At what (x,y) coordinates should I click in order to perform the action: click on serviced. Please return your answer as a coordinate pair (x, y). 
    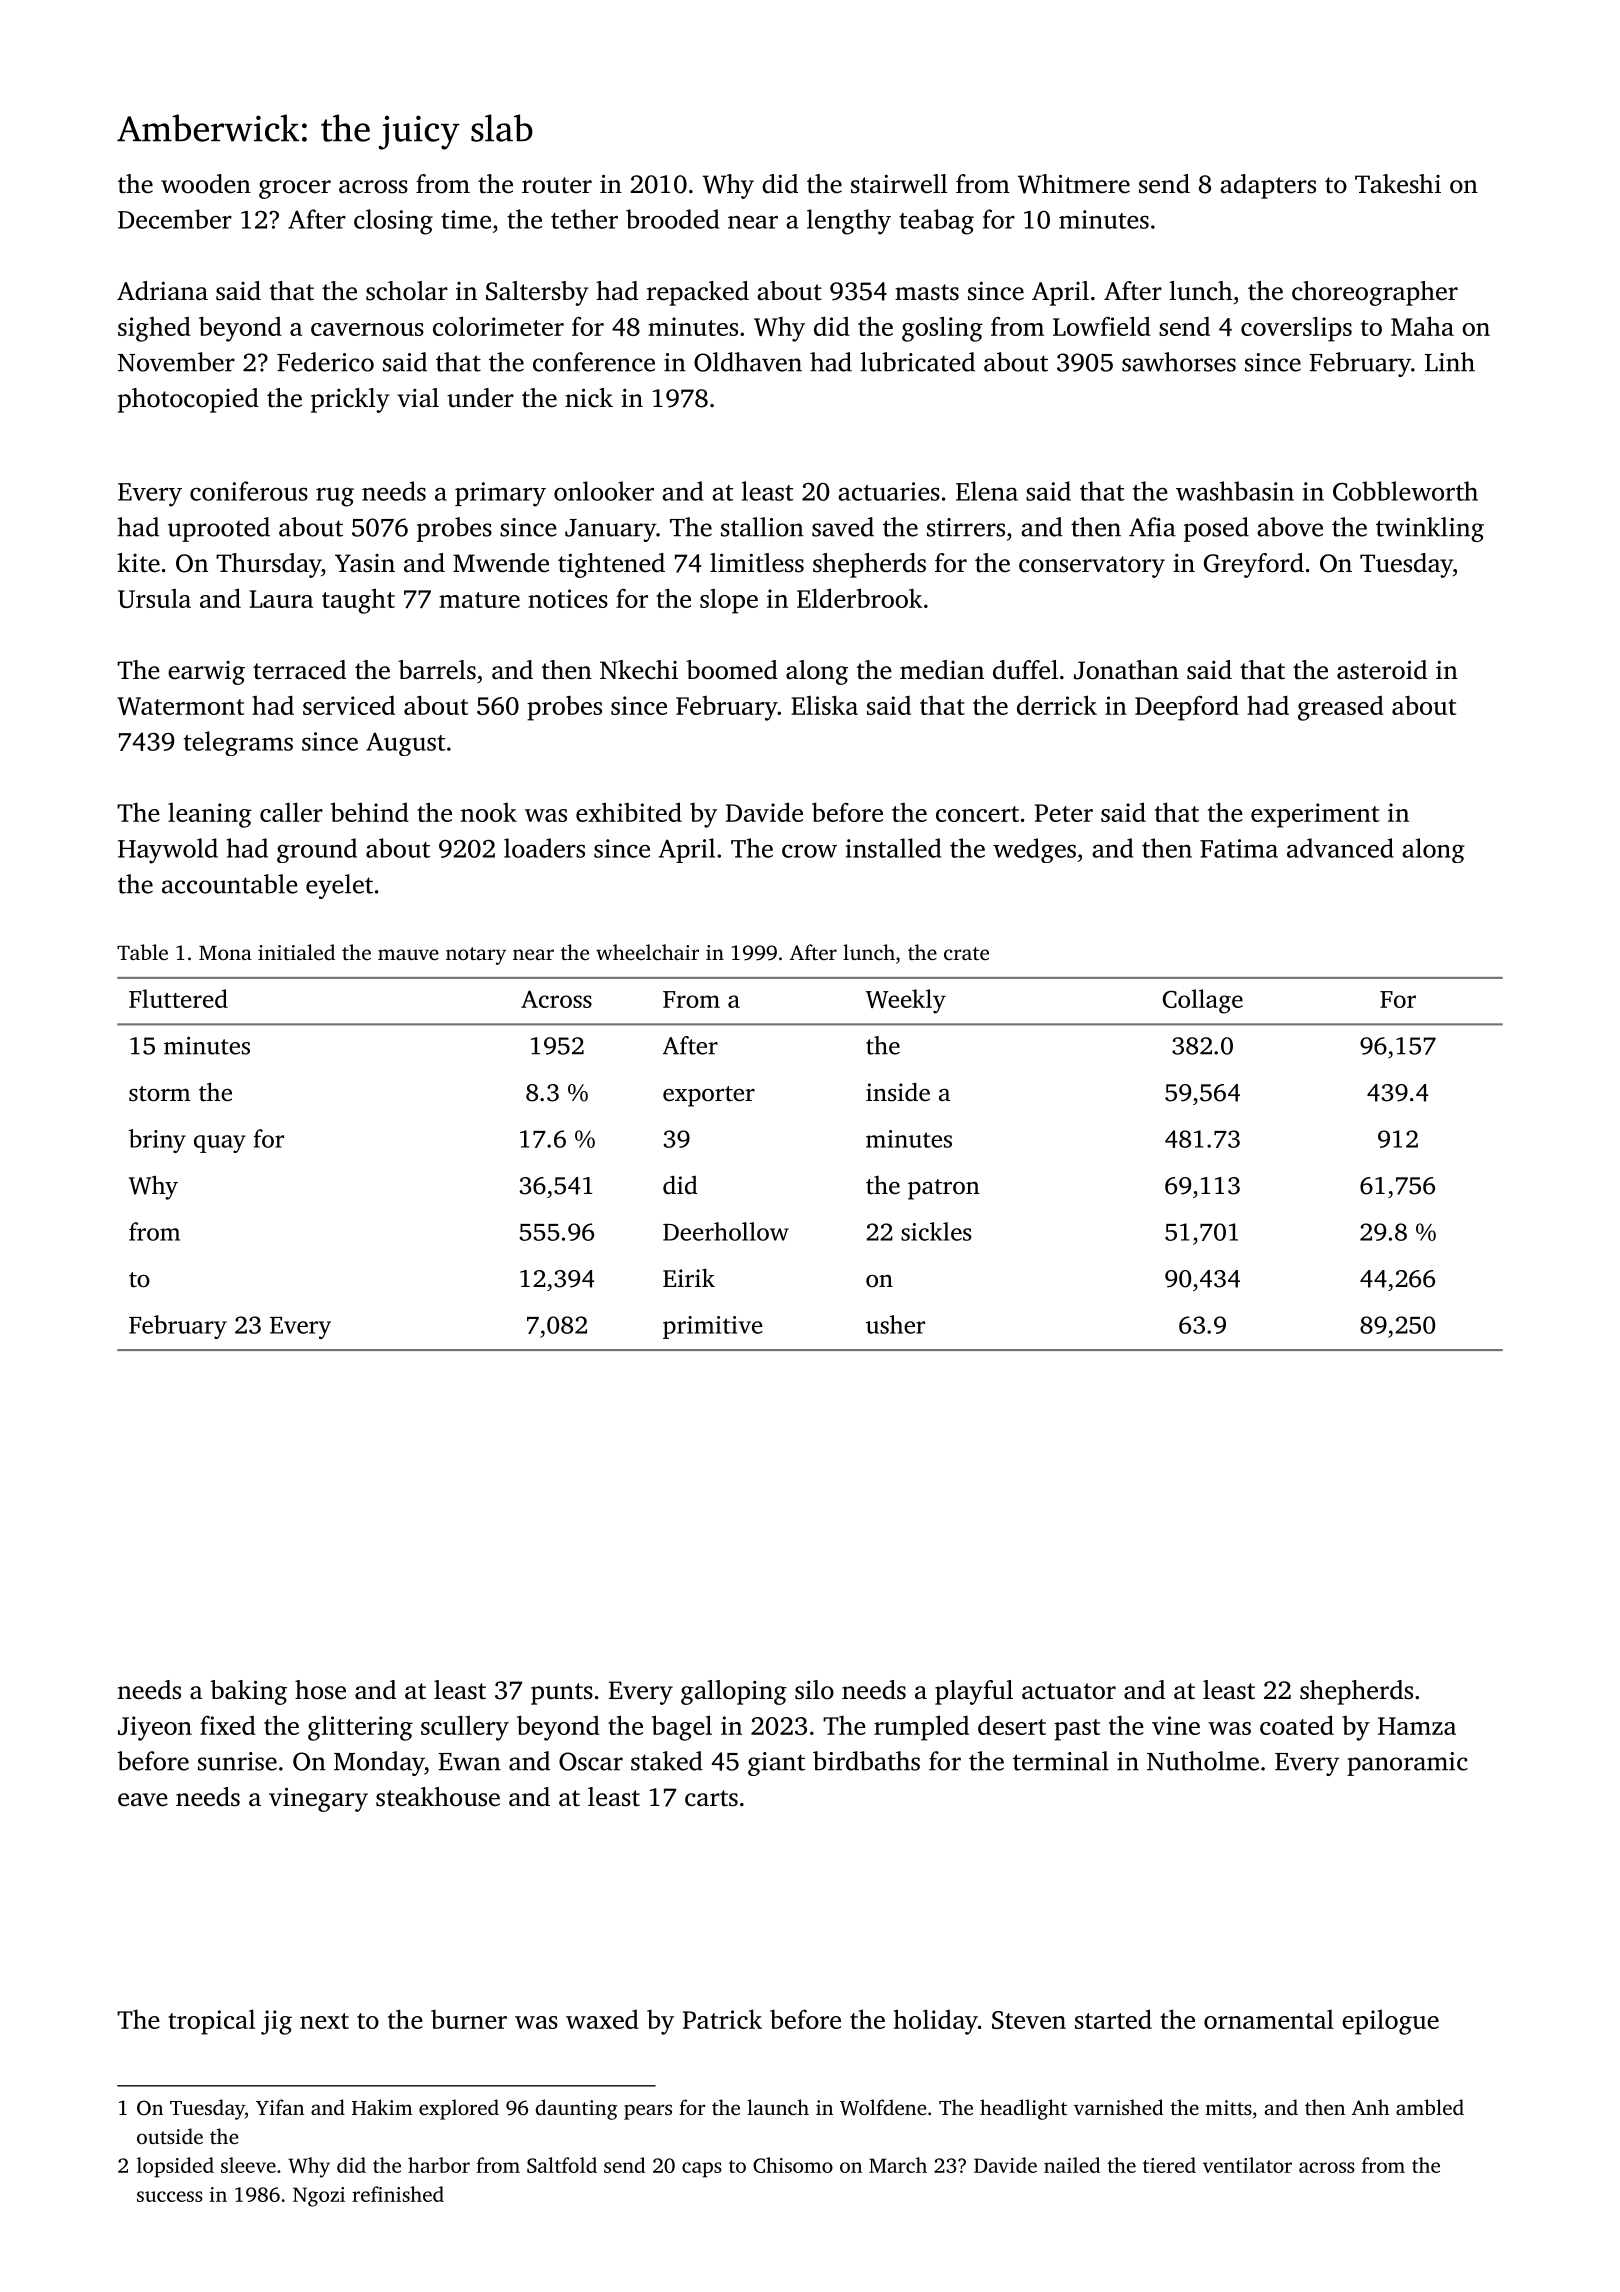
    Looking at the image, I should click on (349, 705).
